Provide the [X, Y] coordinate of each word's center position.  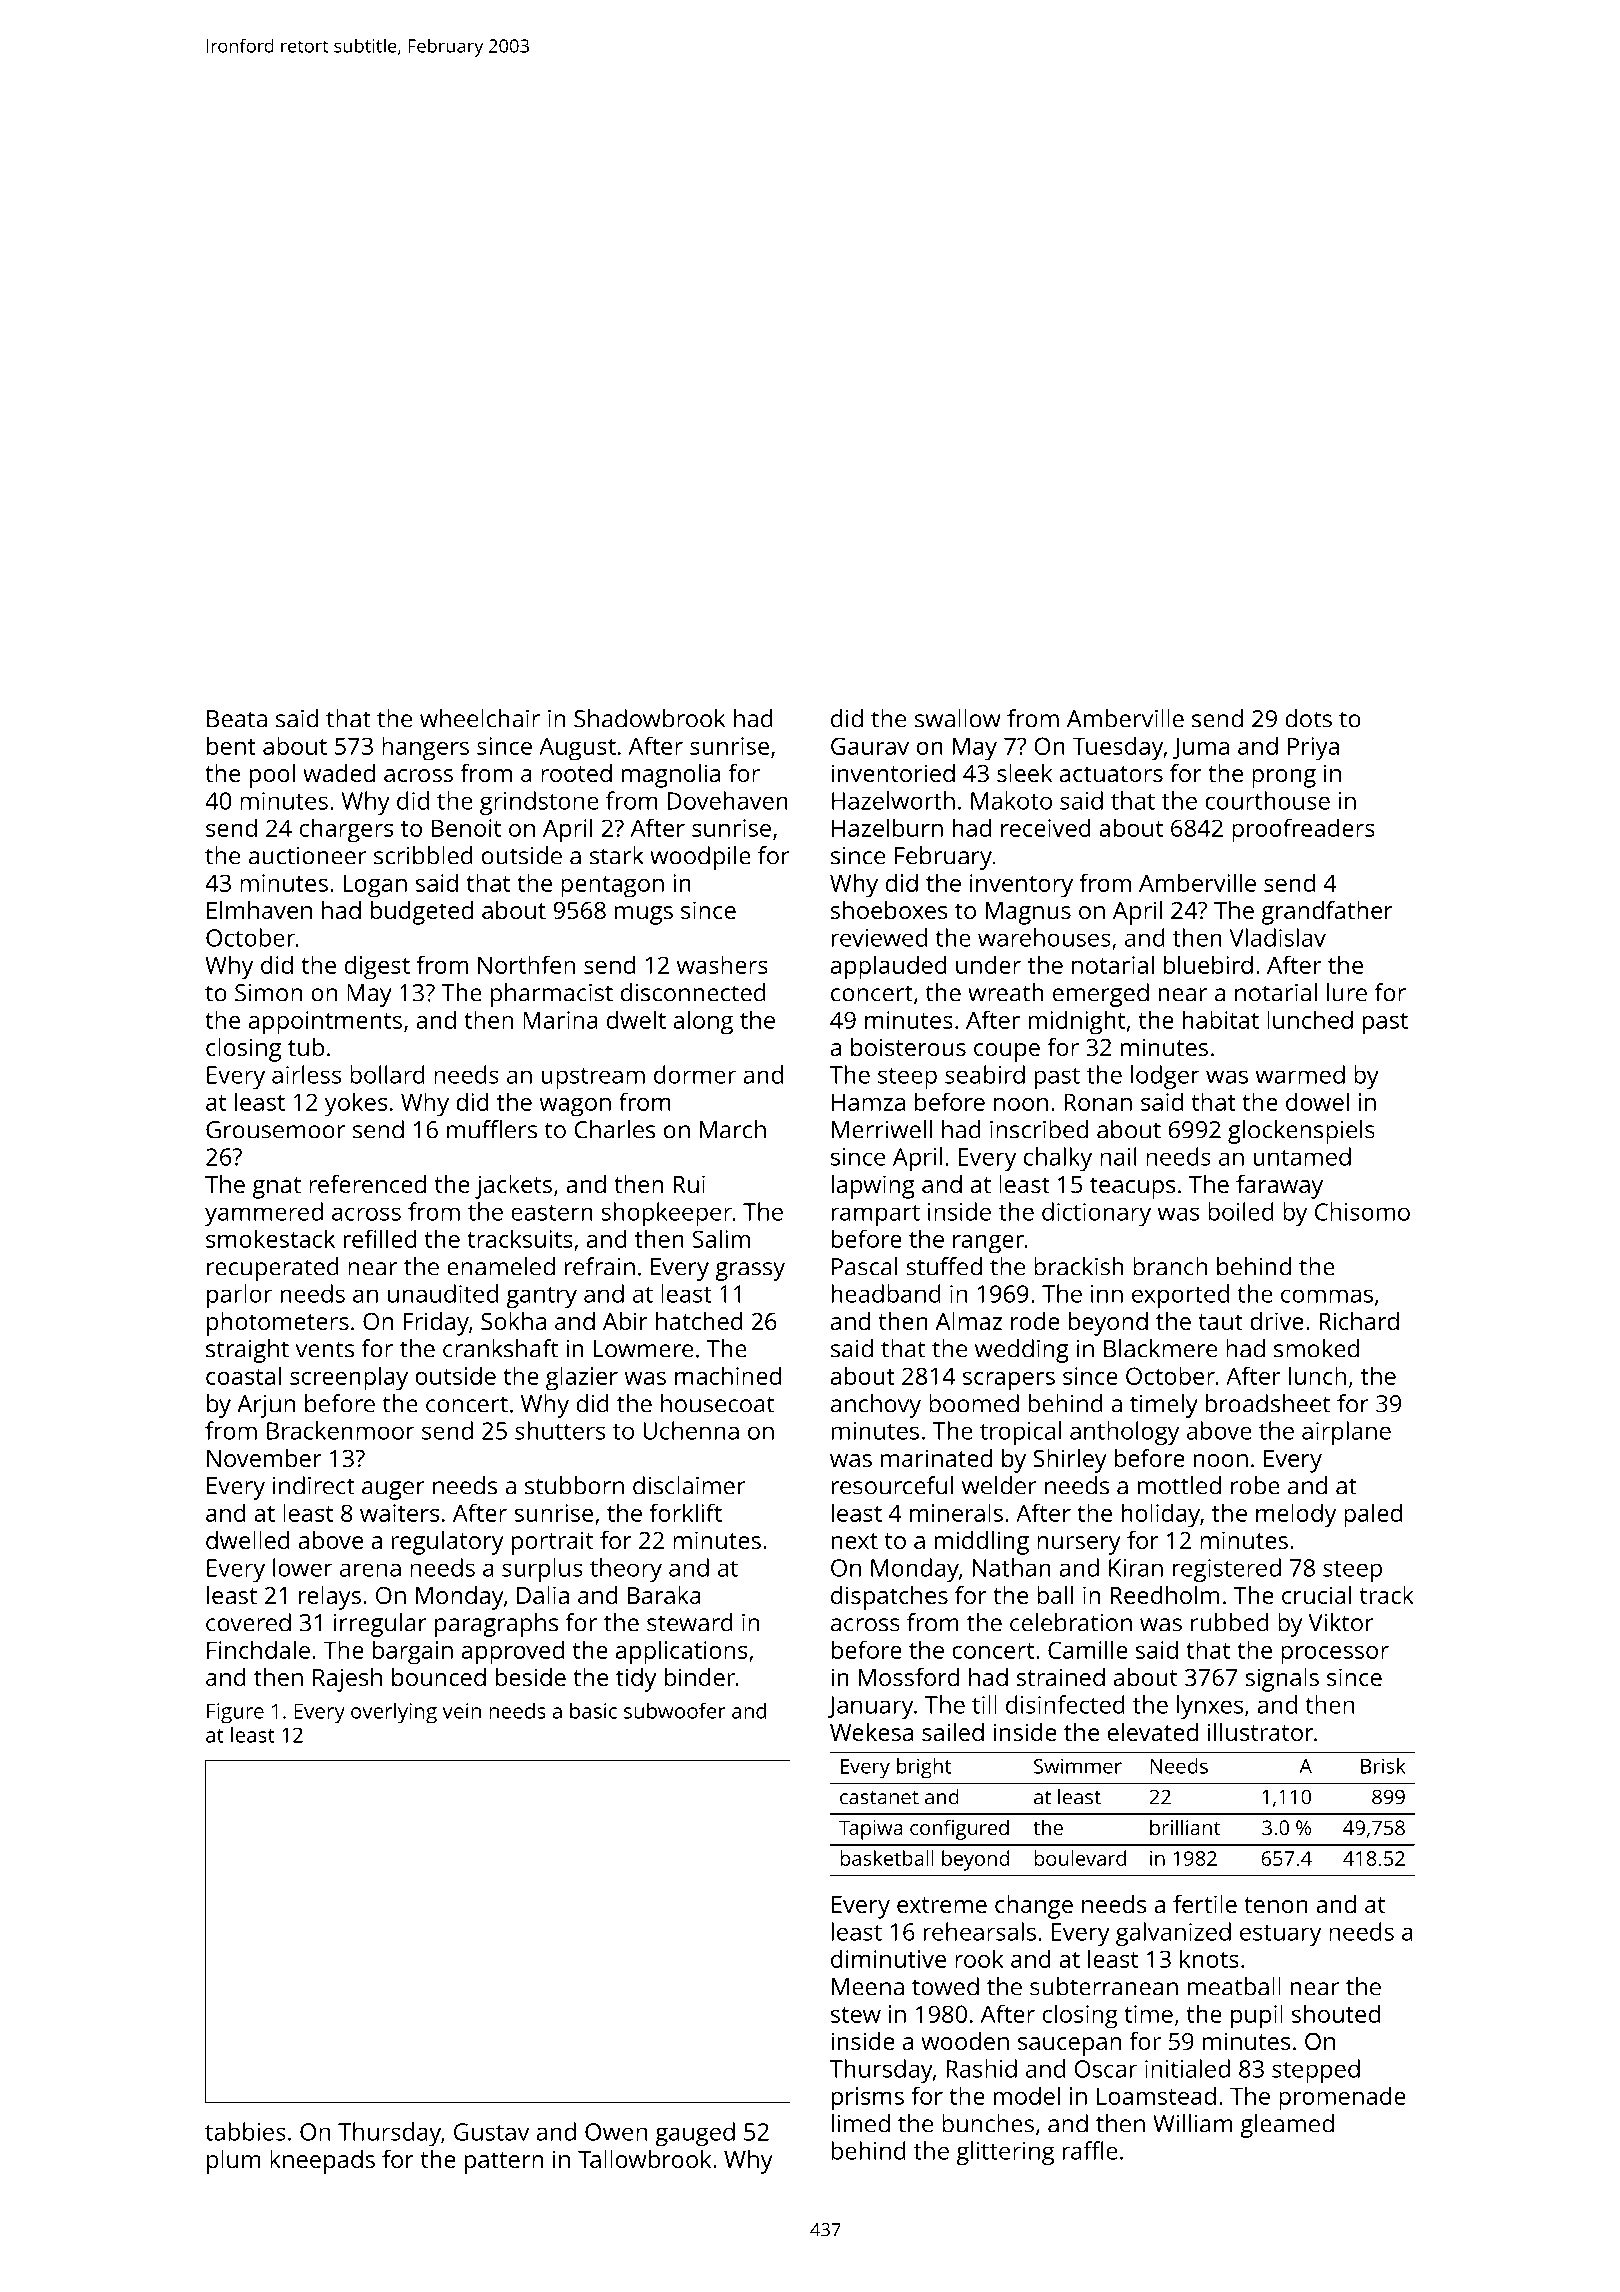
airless [306, 1074]
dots [1308, 718]
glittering [1005, 2153]
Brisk [1383, 1766]
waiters [399, 1513]
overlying [394, 1713]
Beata [237, 719]
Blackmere [1160, 1348]
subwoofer [674, 1710]
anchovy [876, 1406]
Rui [689, 1184]
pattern [504, 2163]
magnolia [671, 776]
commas [1327, 1296]
